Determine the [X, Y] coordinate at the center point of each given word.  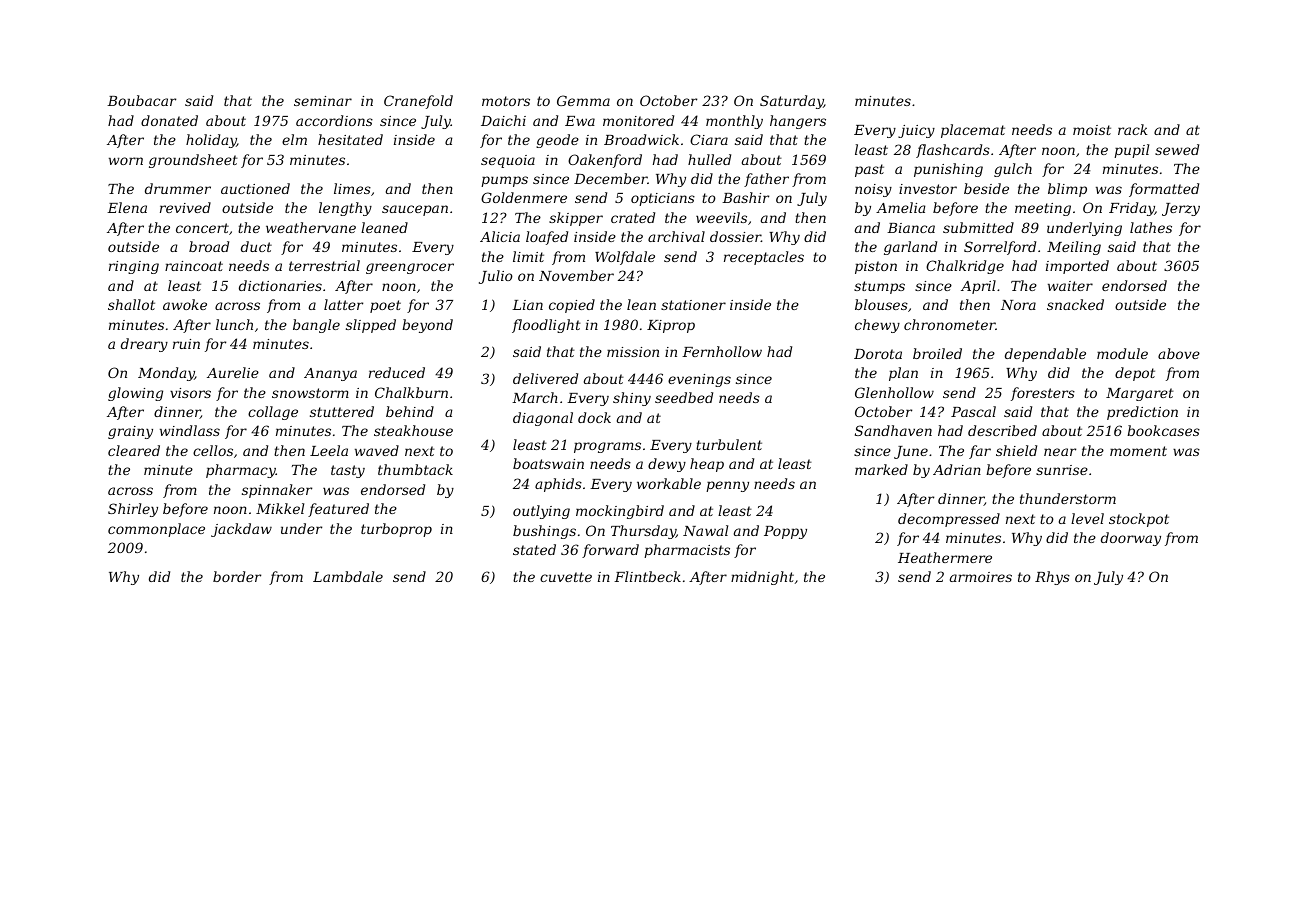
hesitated [350, 139]
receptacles [764, 258]
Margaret [1140, 394]
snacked [1075, 304]
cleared [134, 450]
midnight [762, 578]
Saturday [791, 102]
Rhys [1052, 578]
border [237, 576]
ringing [134, 267]
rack [1133, 129]
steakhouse [413, 430]
